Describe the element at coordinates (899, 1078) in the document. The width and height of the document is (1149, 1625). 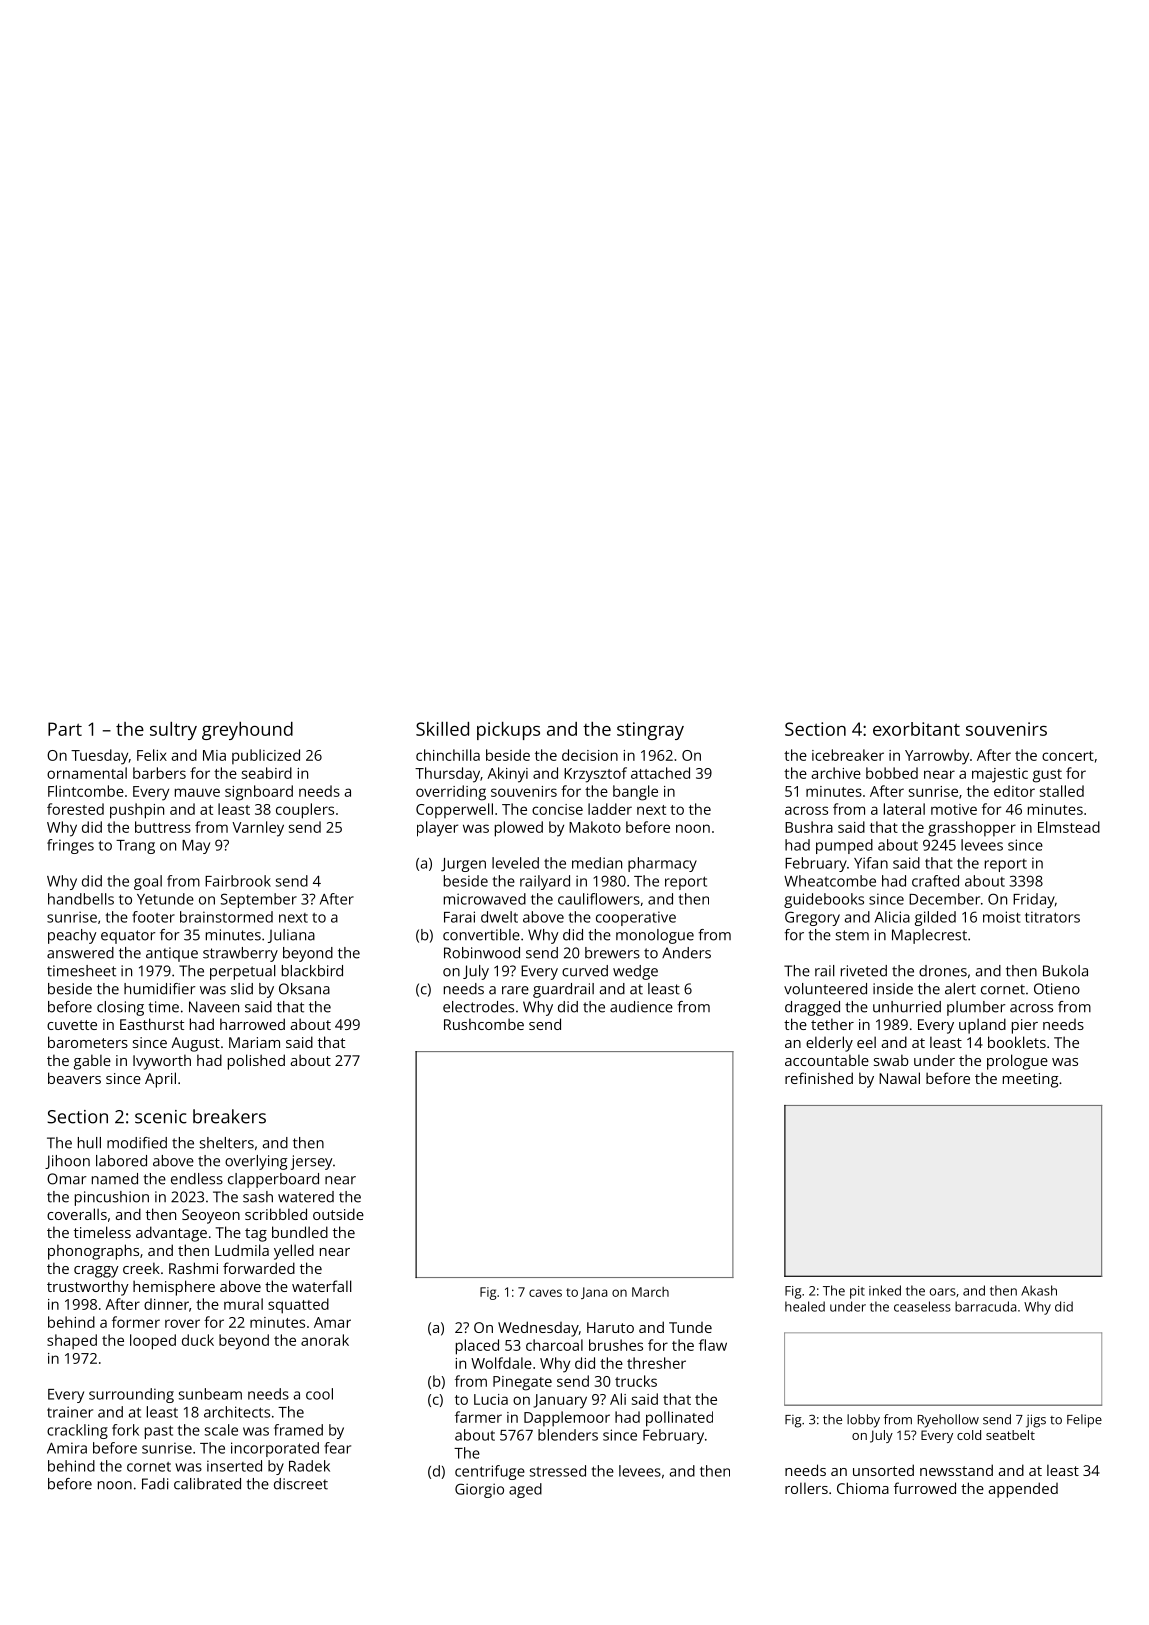
I see `Nawal` at that location.
